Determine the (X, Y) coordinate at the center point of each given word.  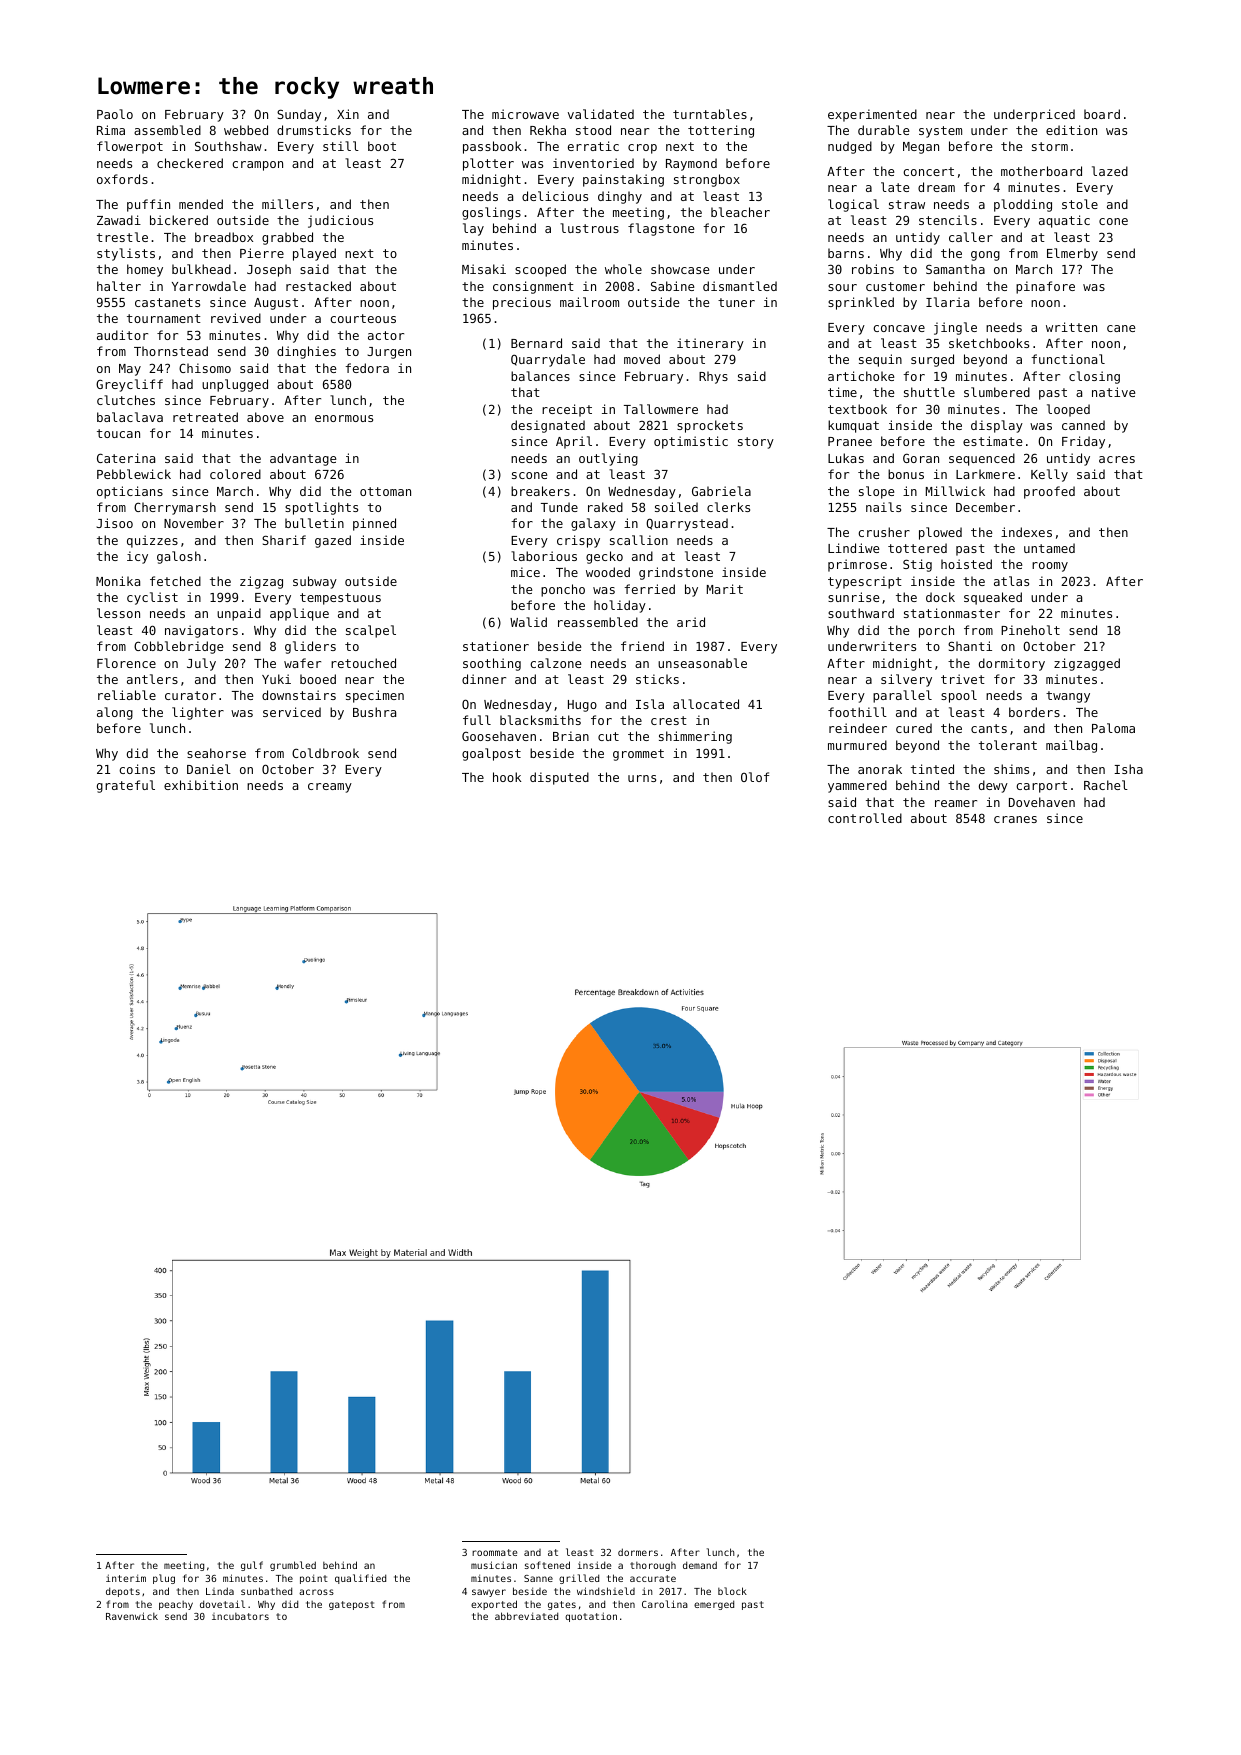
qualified (360, 1579)
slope (876, 492)
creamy (330, 788)
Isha (1128, 769)
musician (494, 1565)
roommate (494, 1552)
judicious (340, 221)
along (115, 713)
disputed (559, 778)
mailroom (589, 302)
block (732, 1591)
